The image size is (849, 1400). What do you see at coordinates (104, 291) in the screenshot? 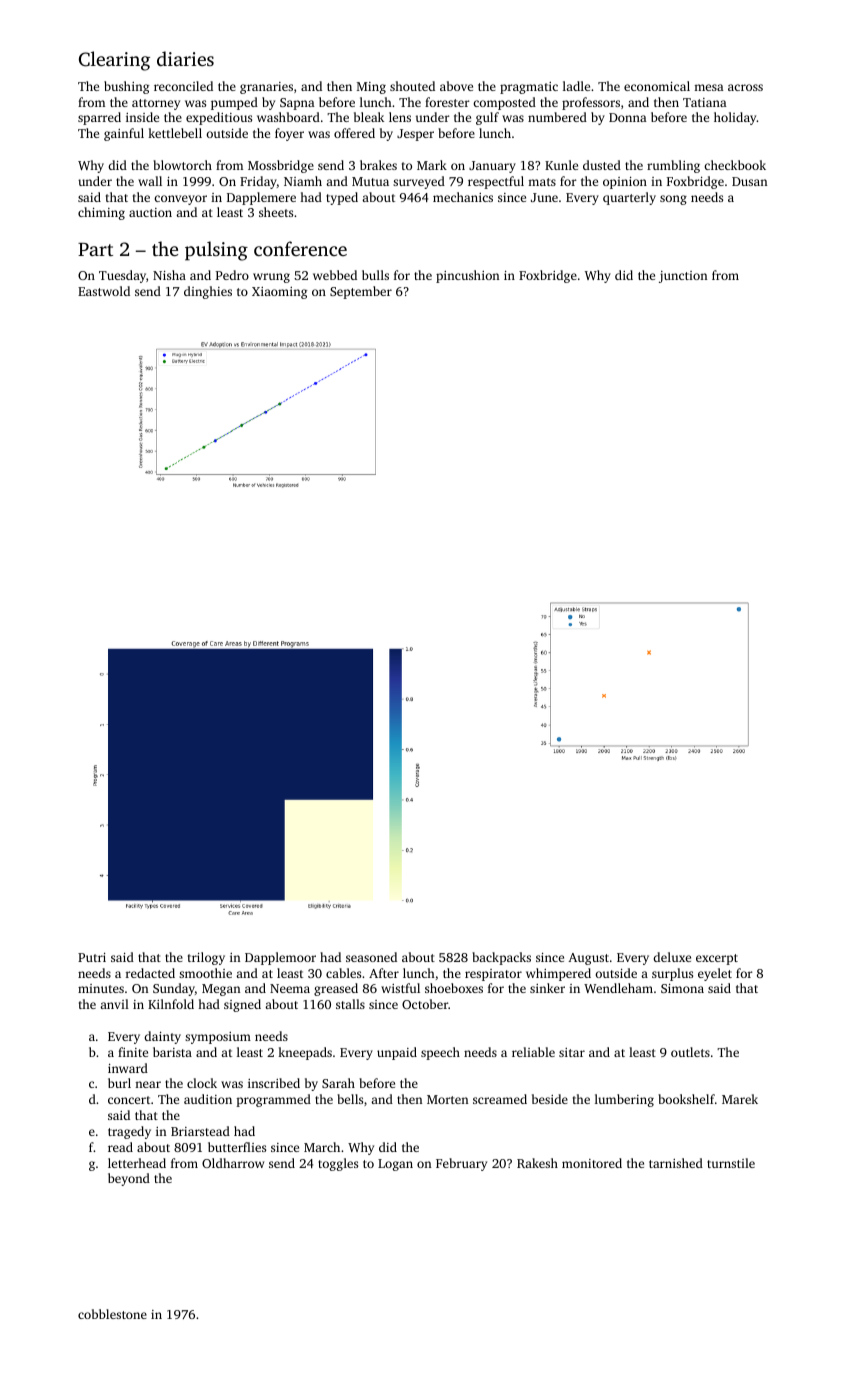
I see `Eastwold` at bounding box center [104, 291].
